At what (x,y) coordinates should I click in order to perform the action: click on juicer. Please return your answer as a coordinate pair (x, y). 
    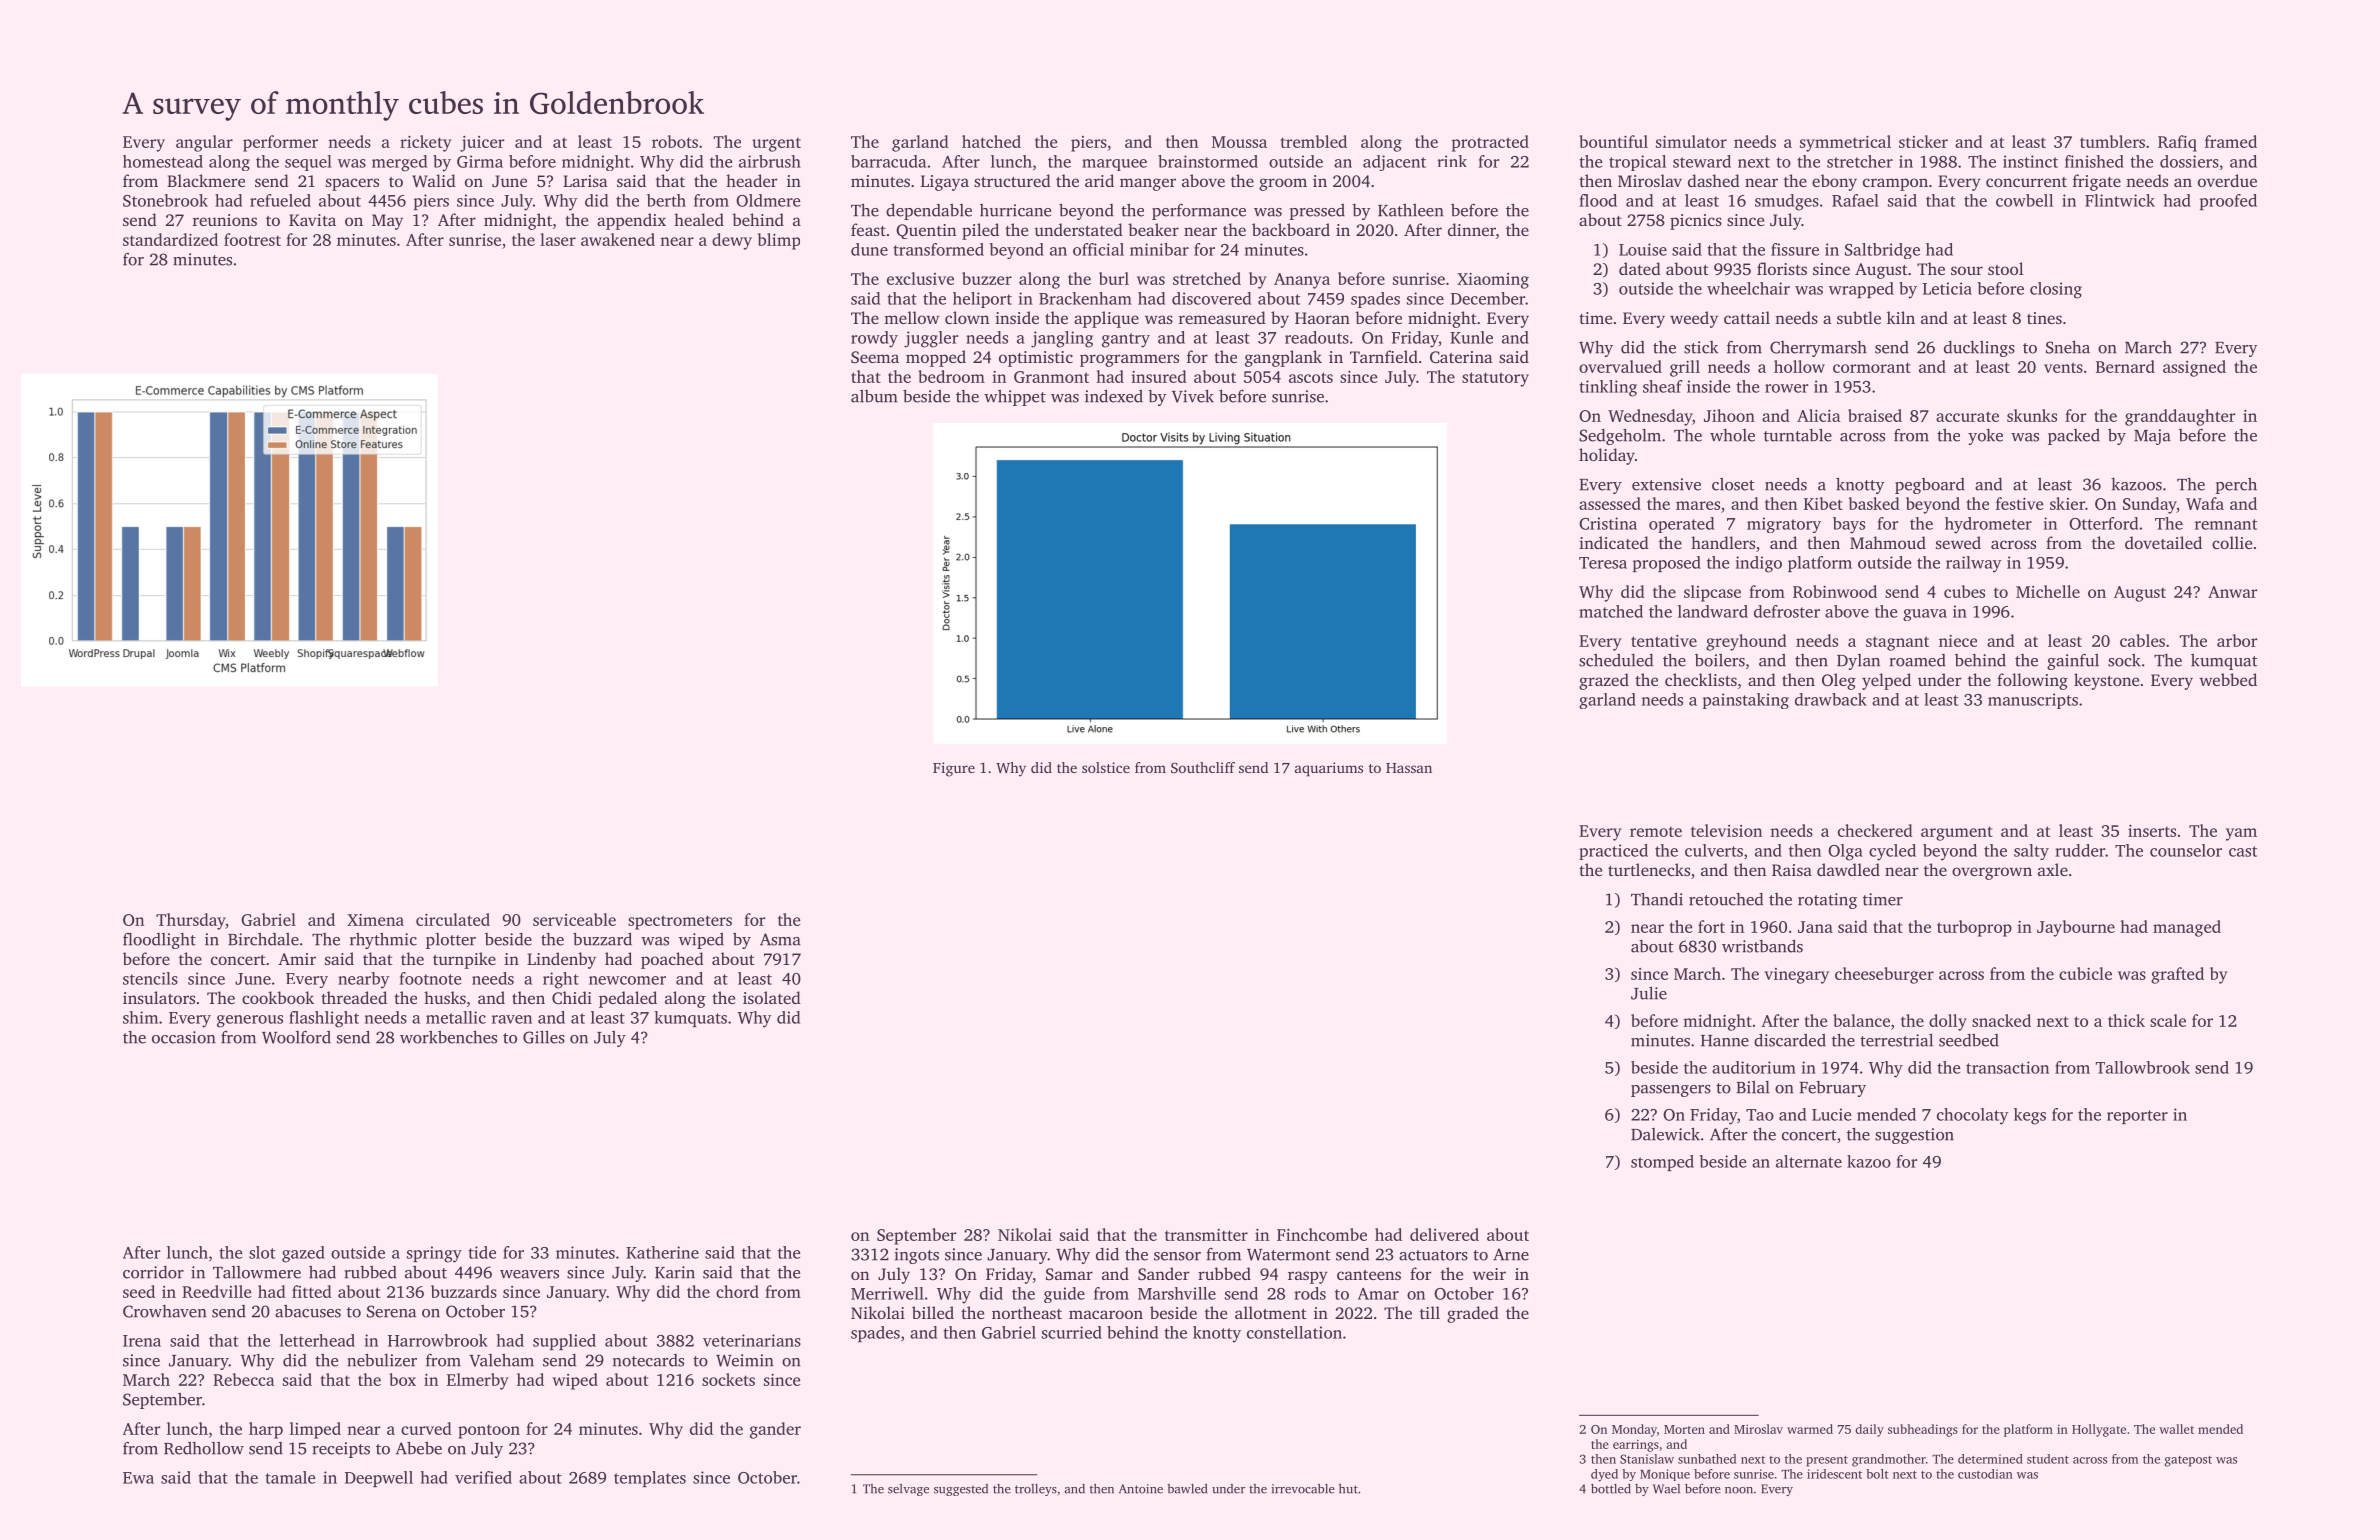
    Looking at the image, I should click on (482, 144).
